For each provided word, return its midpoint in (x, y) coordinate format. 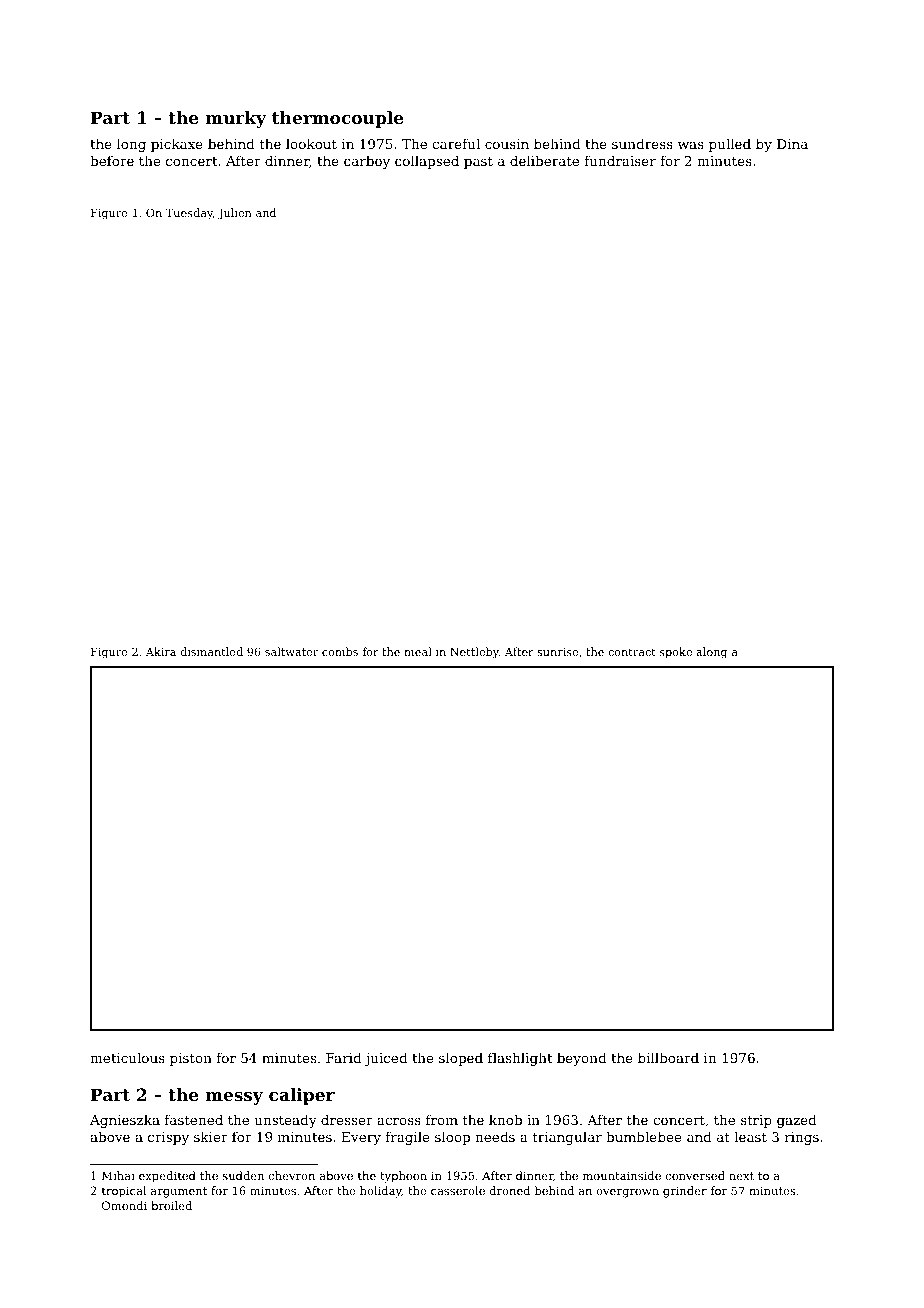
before (112, 160)
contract (632, 652)
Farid (343, 1057)
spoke (676, 653)
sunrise (557, 652)
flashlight (520, 1059)
